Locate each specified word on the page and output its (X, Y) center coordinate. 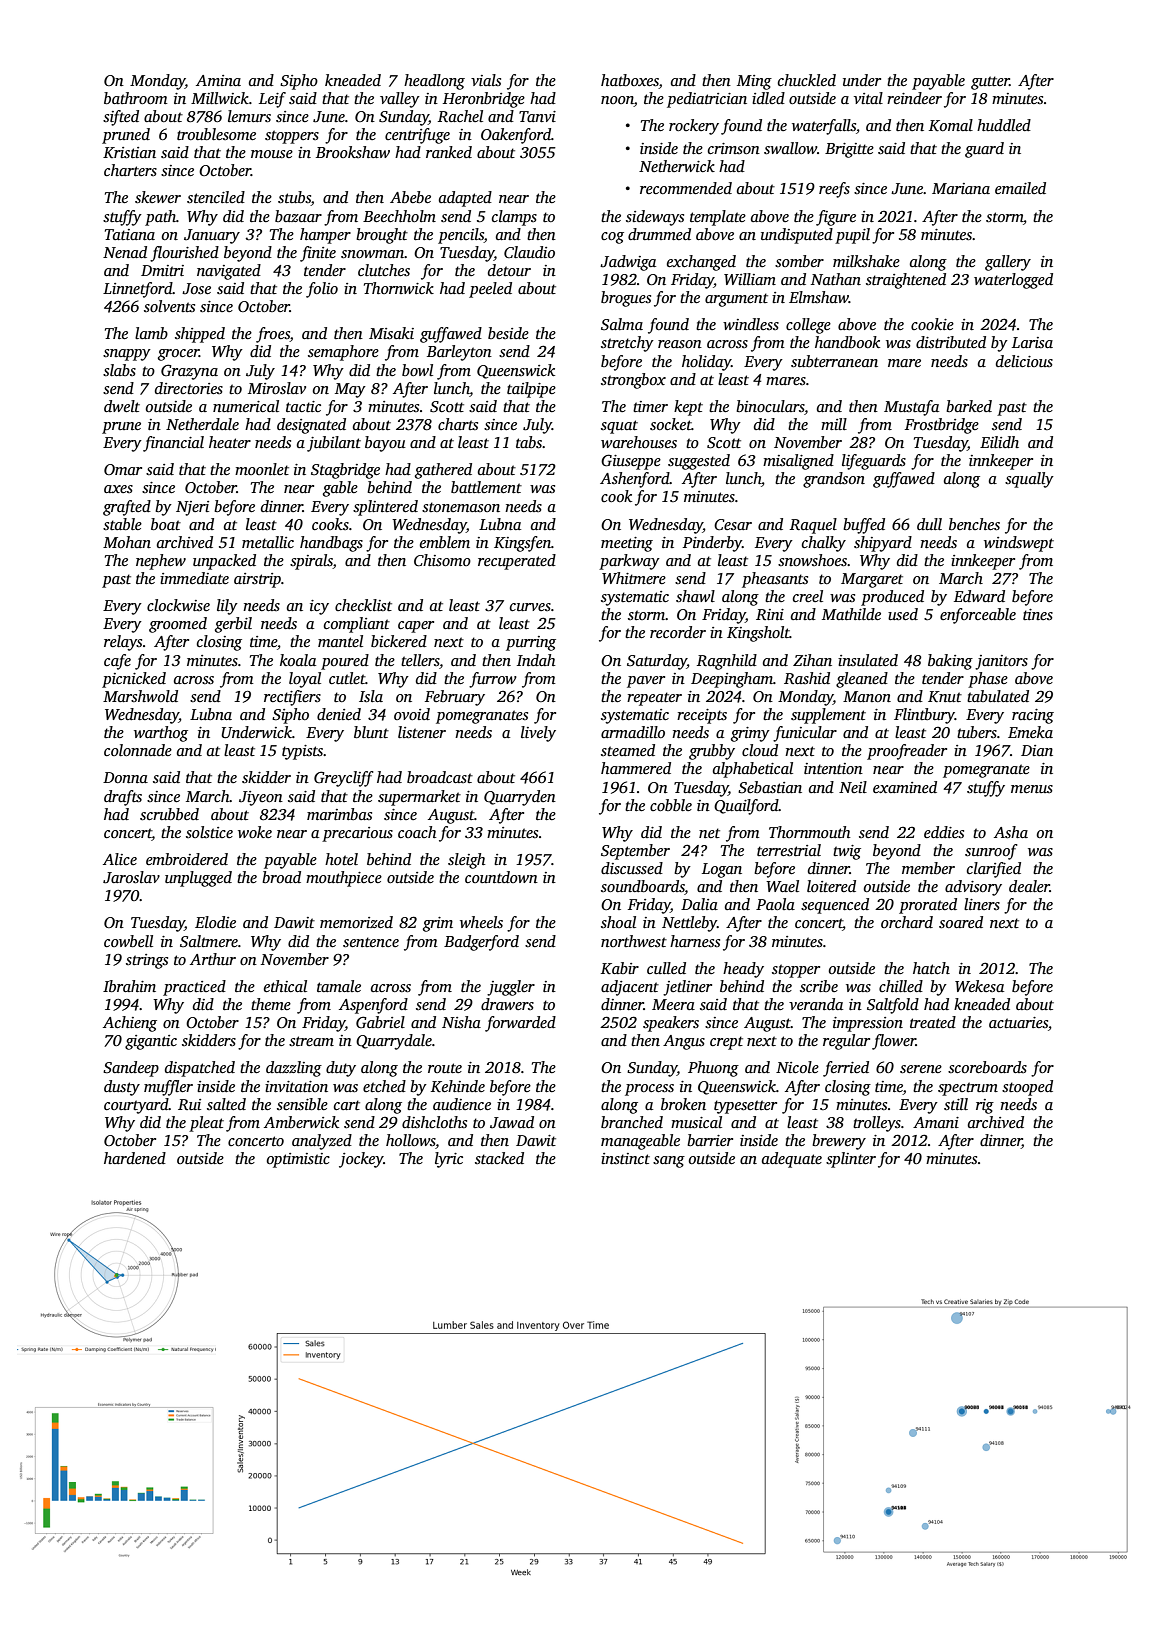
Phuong (713, 1069)
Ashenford (635, 480)
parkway (629, 562)
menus (1032, 789)
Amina (218, 80)
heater (230, 442)
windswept (1019, 544)
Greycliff (344, 779)
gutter (990, 83)
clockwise (178, 605)
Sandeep (131, 1069)
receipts (702, 716)
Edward (979, 596)
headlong (434, 82)
